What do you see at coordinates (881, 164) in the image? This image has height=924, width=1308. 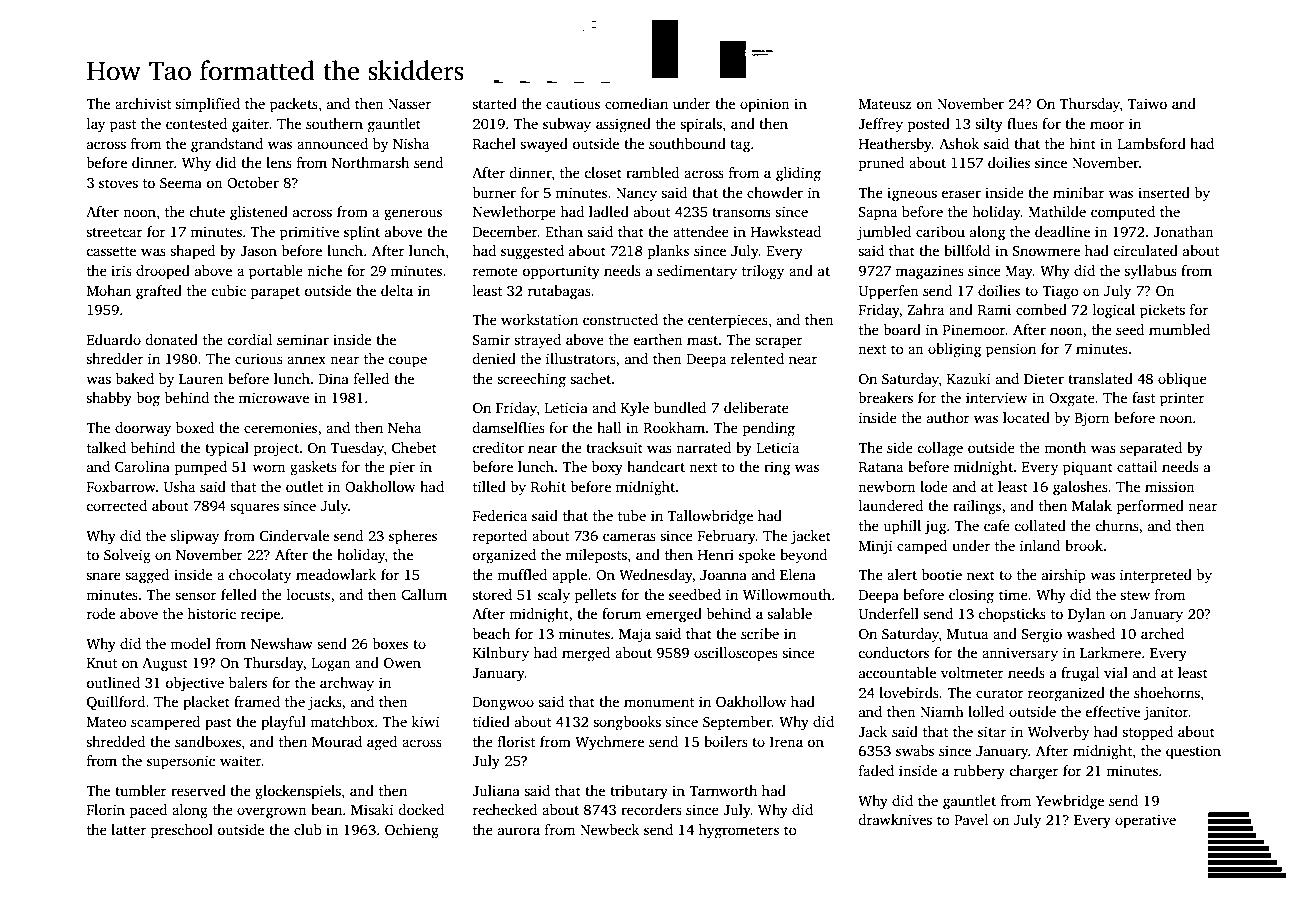 I see `pruned` at bounding box center [881, 164].
